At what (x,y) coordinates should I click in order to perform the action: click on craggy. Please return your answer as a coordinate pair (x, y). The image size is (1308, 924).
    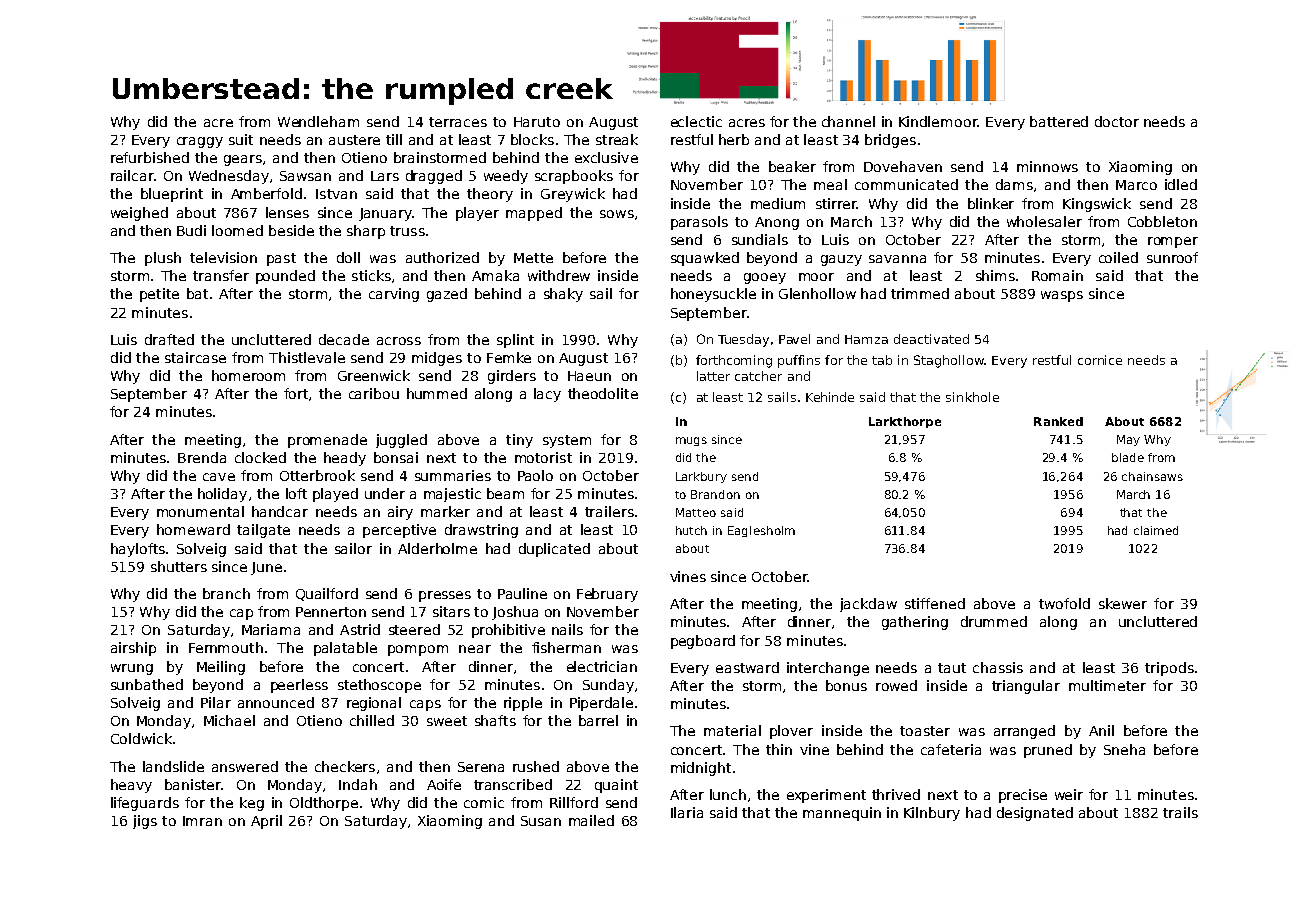
    Looking at the image, I should click on (200, 142).
